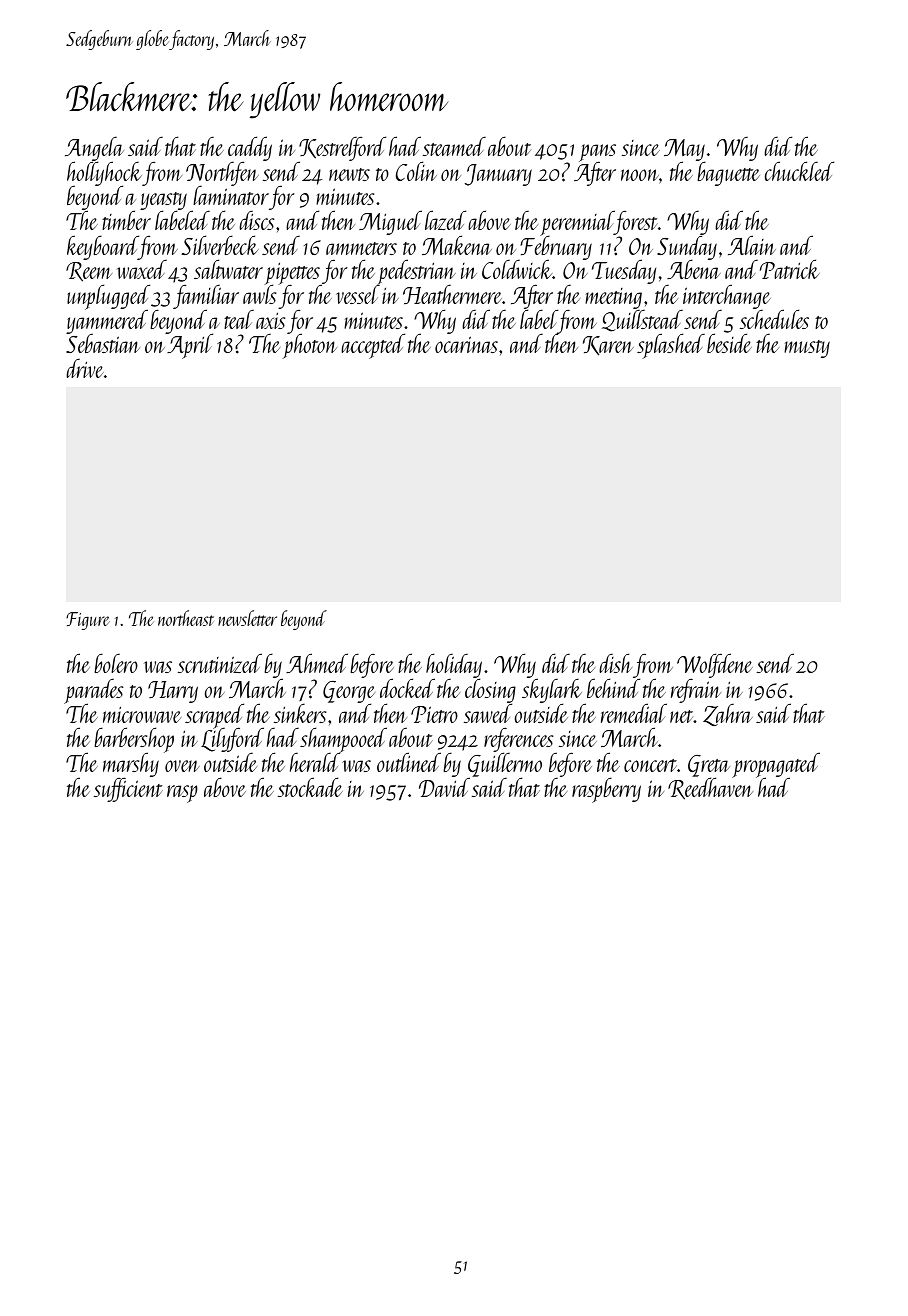 Image resolution: width=908 pixels, height=1316 pixels. I want to click on ammeters, so click(361, 248).
